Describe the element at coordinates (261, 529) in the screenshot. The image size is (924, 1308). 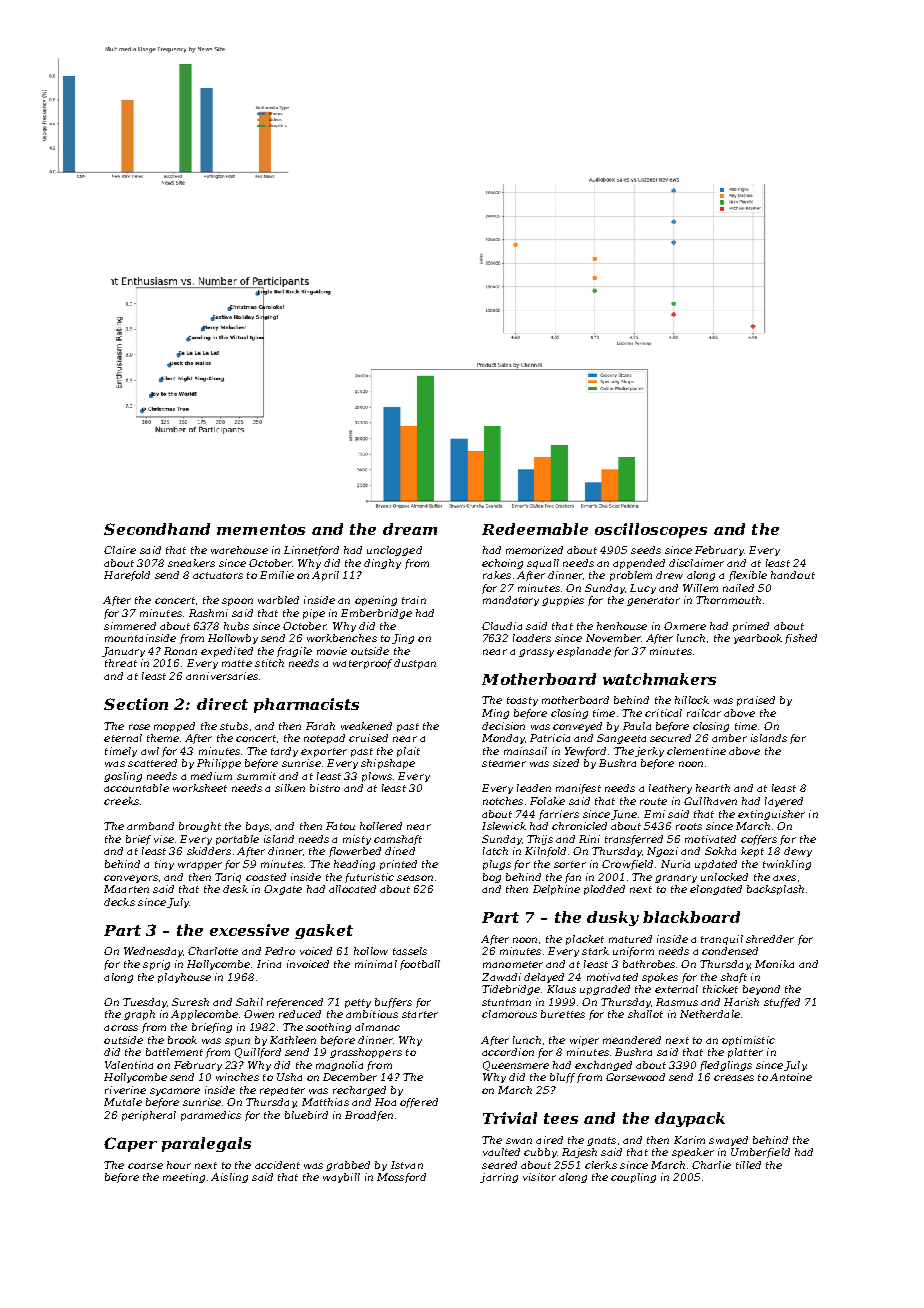
I see `mementos` at that location.
